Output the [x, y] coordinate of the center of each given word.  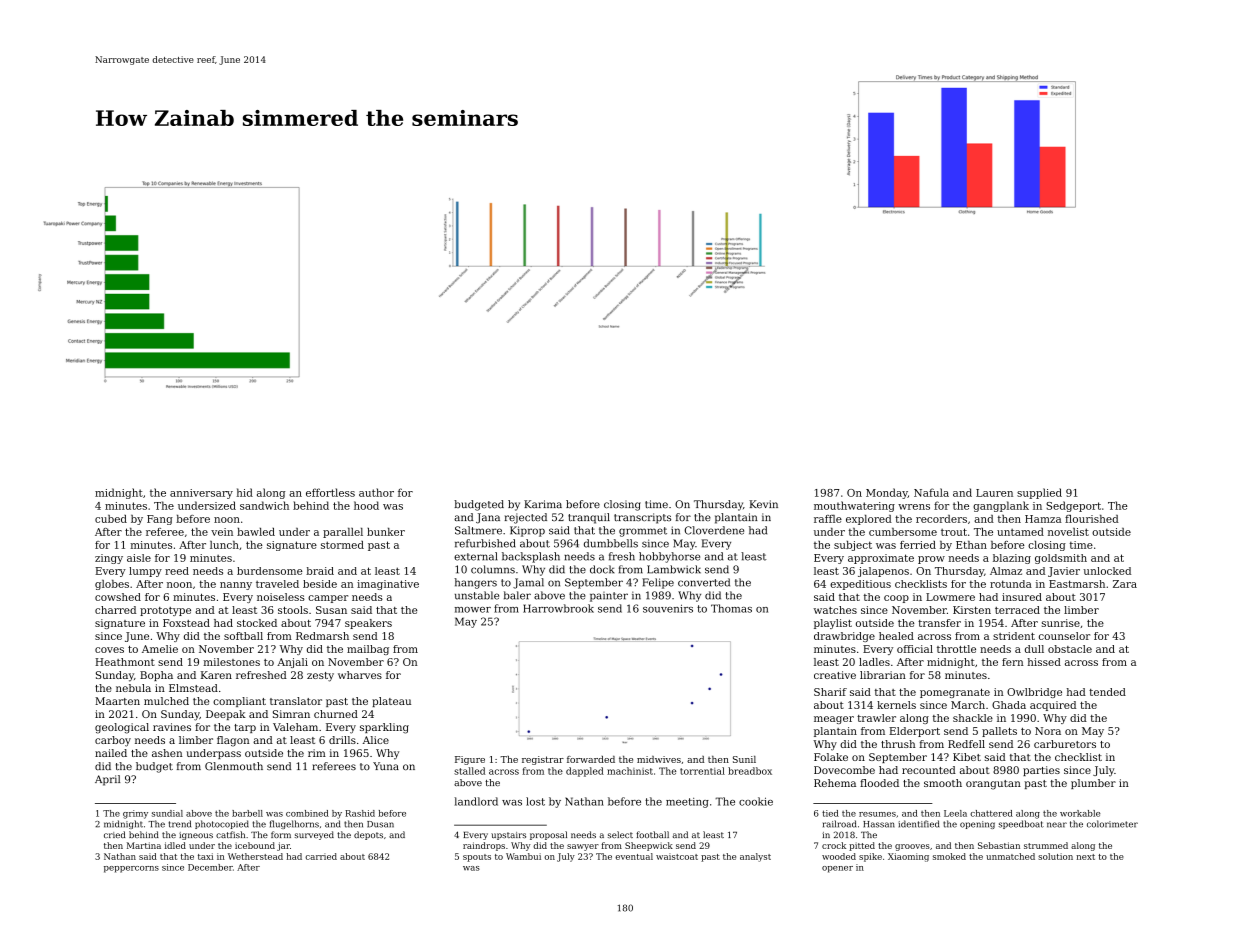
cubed [111, 519]
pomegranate [955, 693]
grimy [135, 814]
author [376, 492]
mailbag [368, 650]
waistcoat [677, 856]
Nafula [931, 492]
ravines [172, 727]
